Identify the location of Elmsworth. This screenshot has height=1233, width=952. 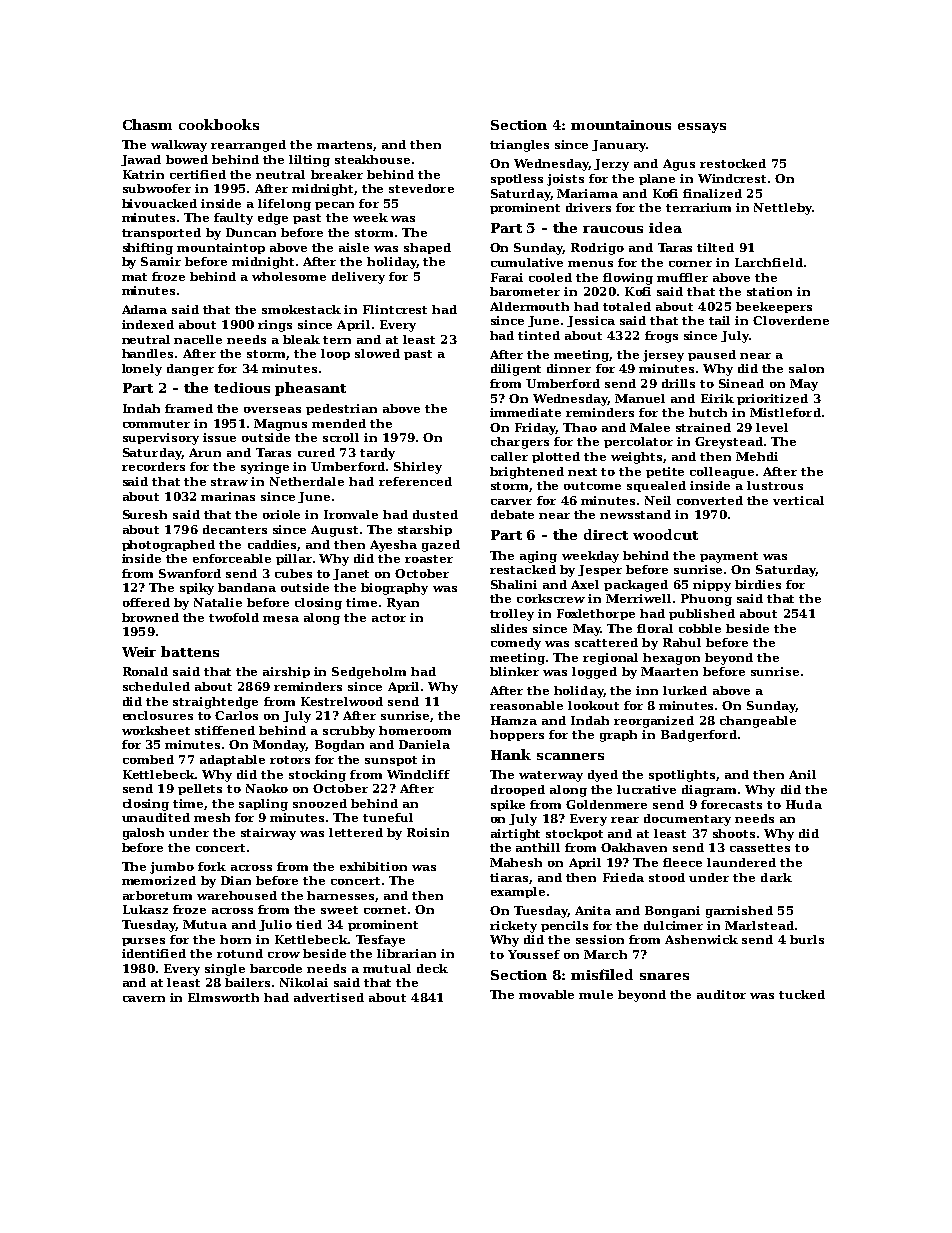
(223, 997).
